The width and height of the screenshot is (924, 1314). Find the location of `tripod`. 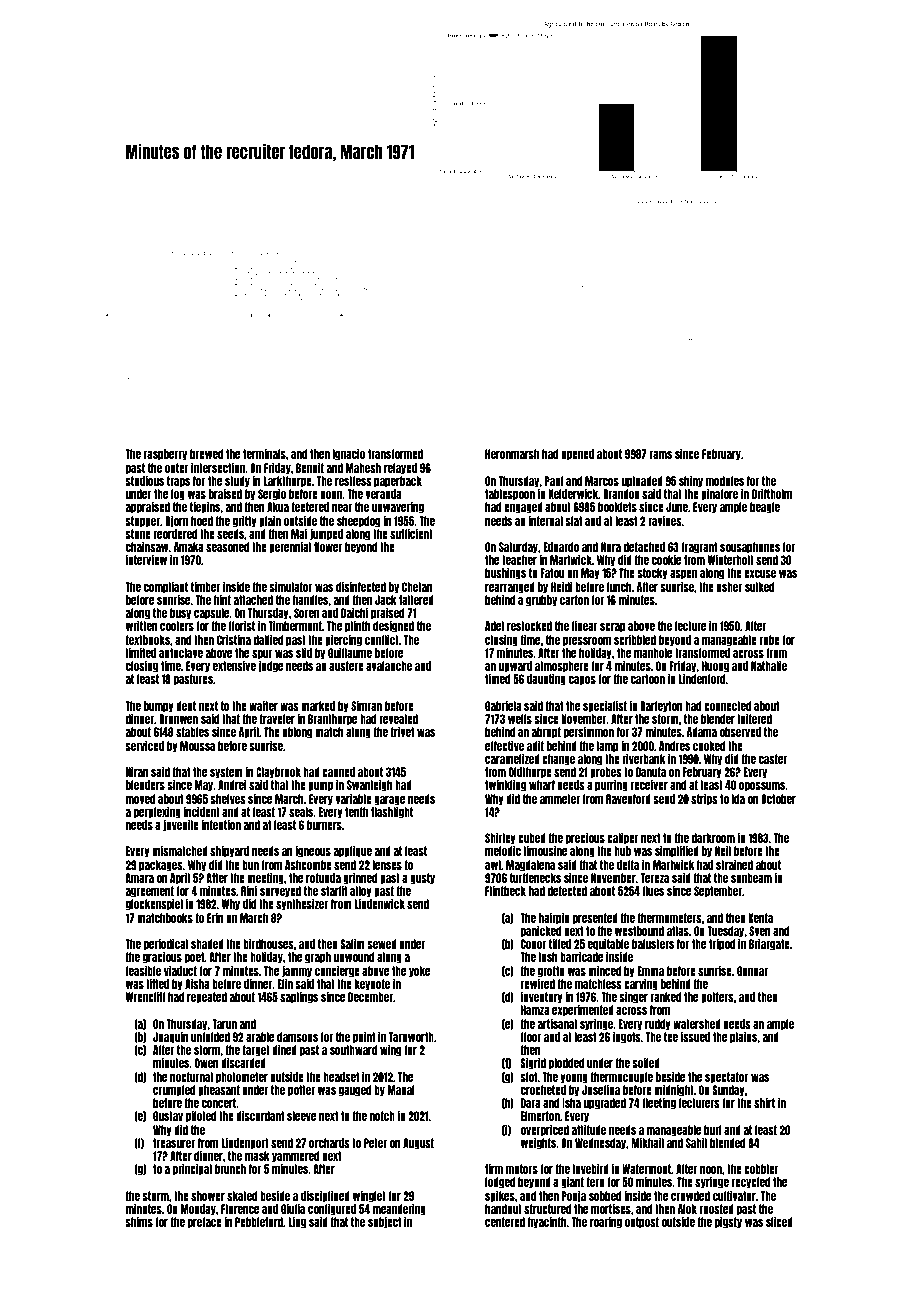

tripod is located at coordinates (722, 944).
